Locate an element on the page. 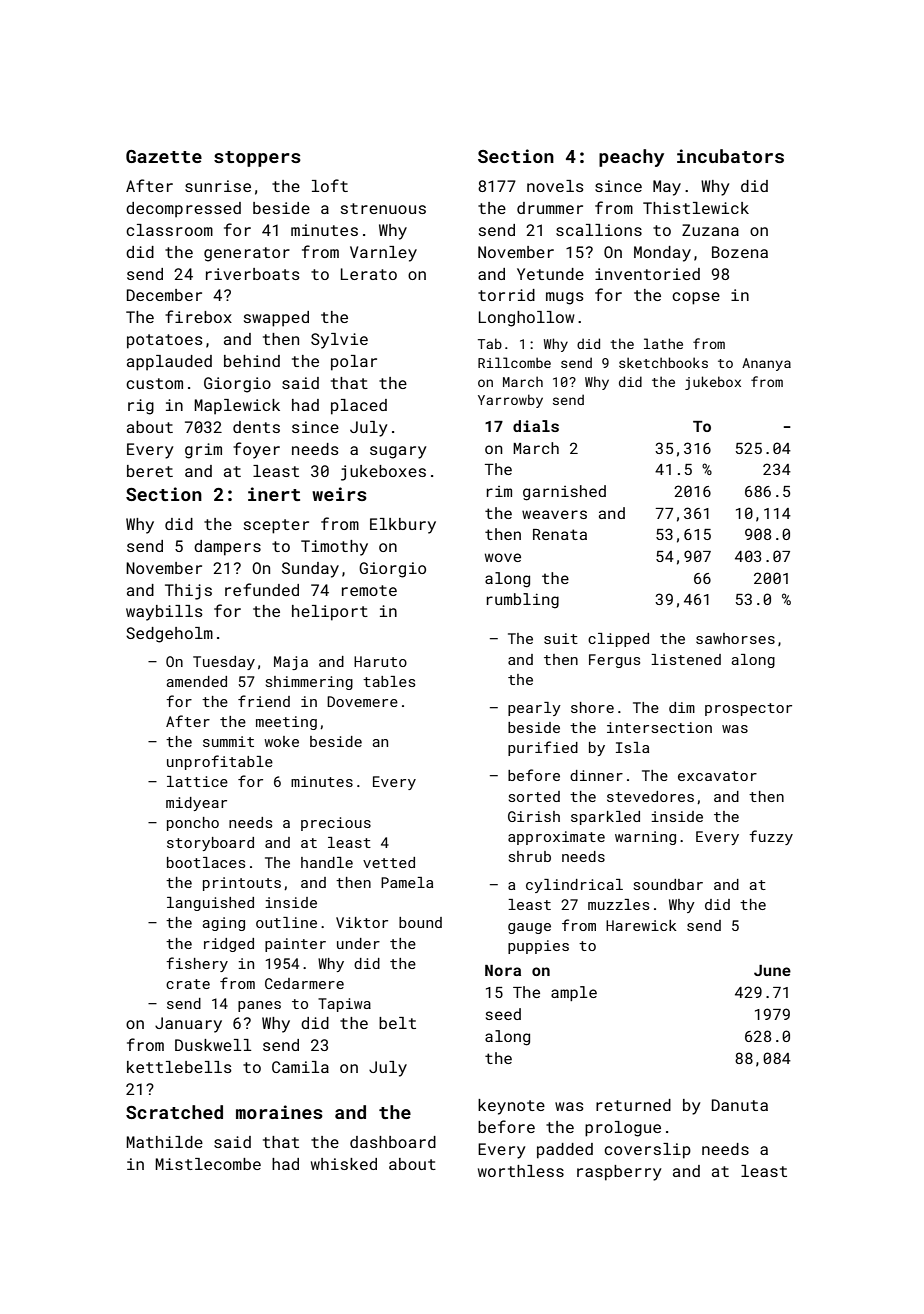 This image has height=1314, width=924. wove is located at coordinates (503, 557).
